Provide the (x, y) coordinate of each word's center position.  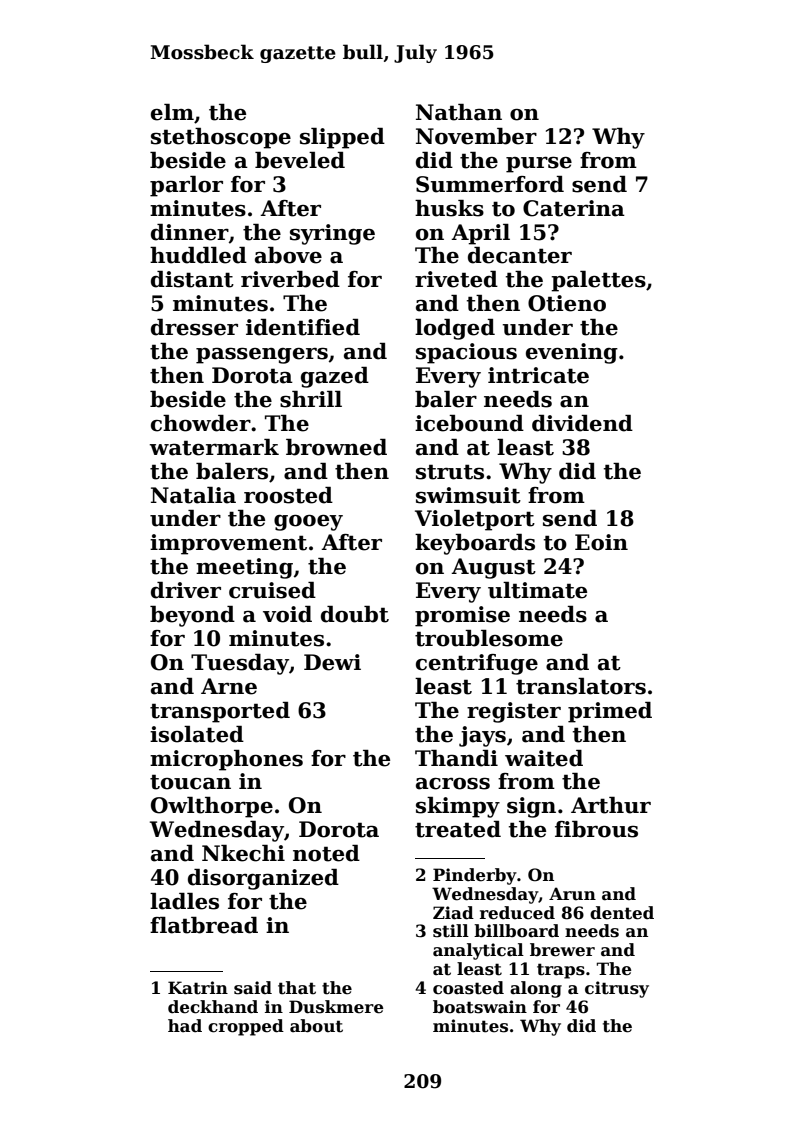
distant (192, 279)
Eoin (601, 542)
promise (462, 616)
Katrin (198, 988)
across (453, 784)
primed (610, 712)
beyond (192, 616)
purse (539, 165)
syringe (332, 234)
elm (172, 112)
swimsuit (468, 495)
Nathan (459, 112)
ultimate (537, 590)
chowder (201, 423)
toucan (190, 782)
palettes (598, 281)
